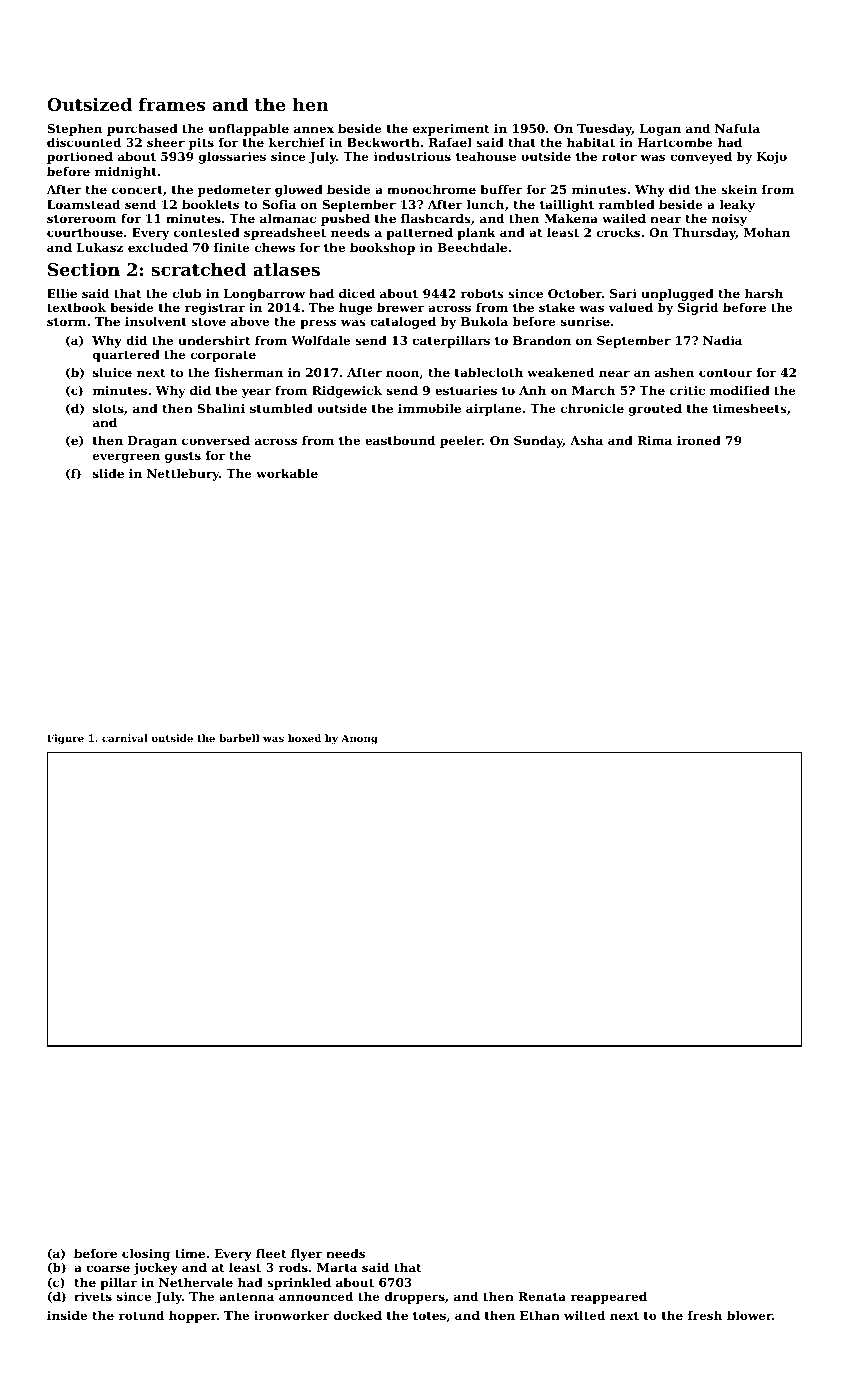  What do you see at coordinates (584, 1315) in the screenshot?
I see `wilted` at bounding box center [584, 1315].
